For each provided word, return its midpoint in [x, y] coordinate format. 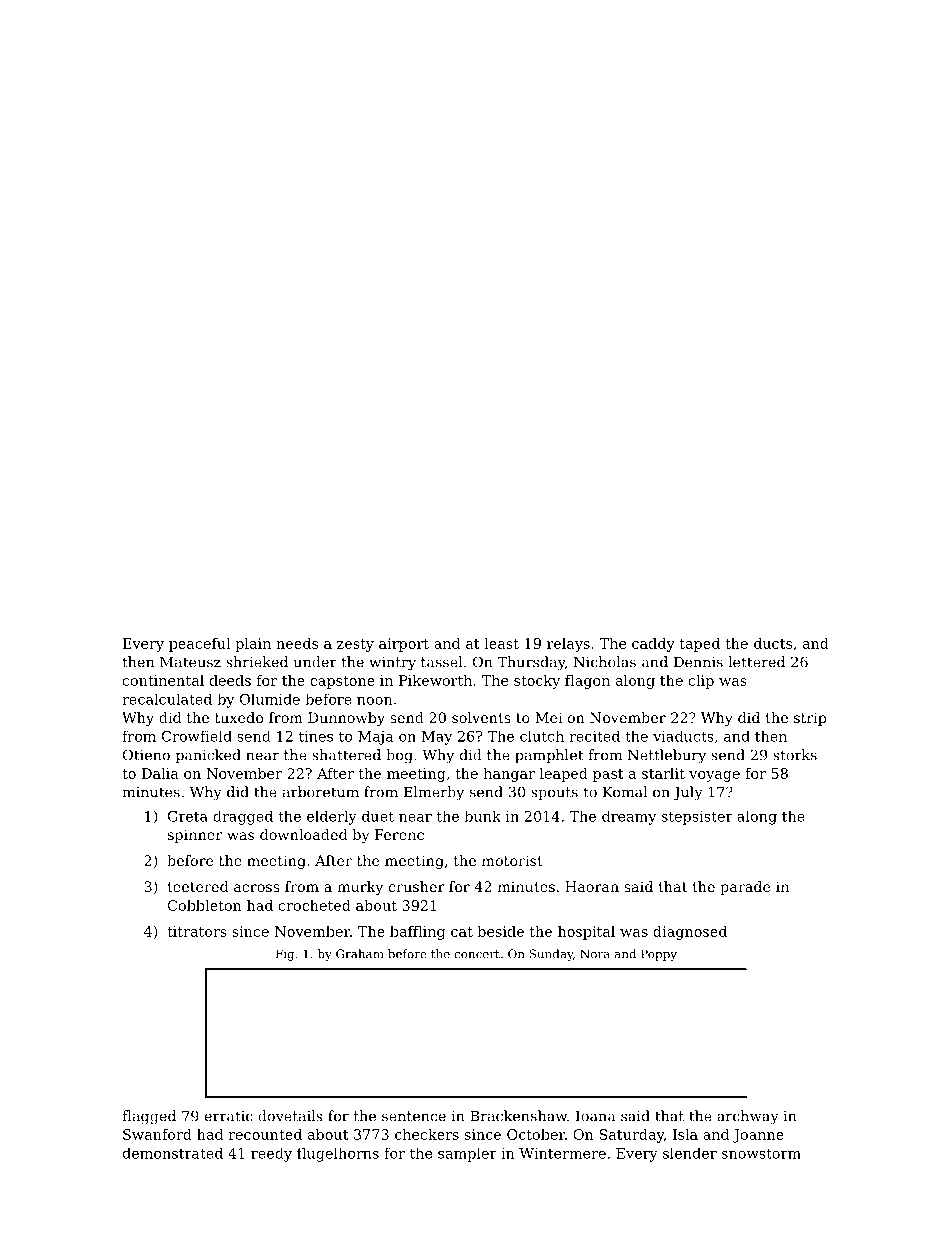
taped [700, 645]
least [502, 643]
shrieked [257, 662]
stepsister [697, 818]
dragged [243, 817]
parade [745, 888]
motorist [512, 860]
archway [748, 1117]
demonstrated [173, 1153]
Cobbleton [205, 905]
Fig [285, 955]
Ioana [595, 1116]
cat [462, 932]
